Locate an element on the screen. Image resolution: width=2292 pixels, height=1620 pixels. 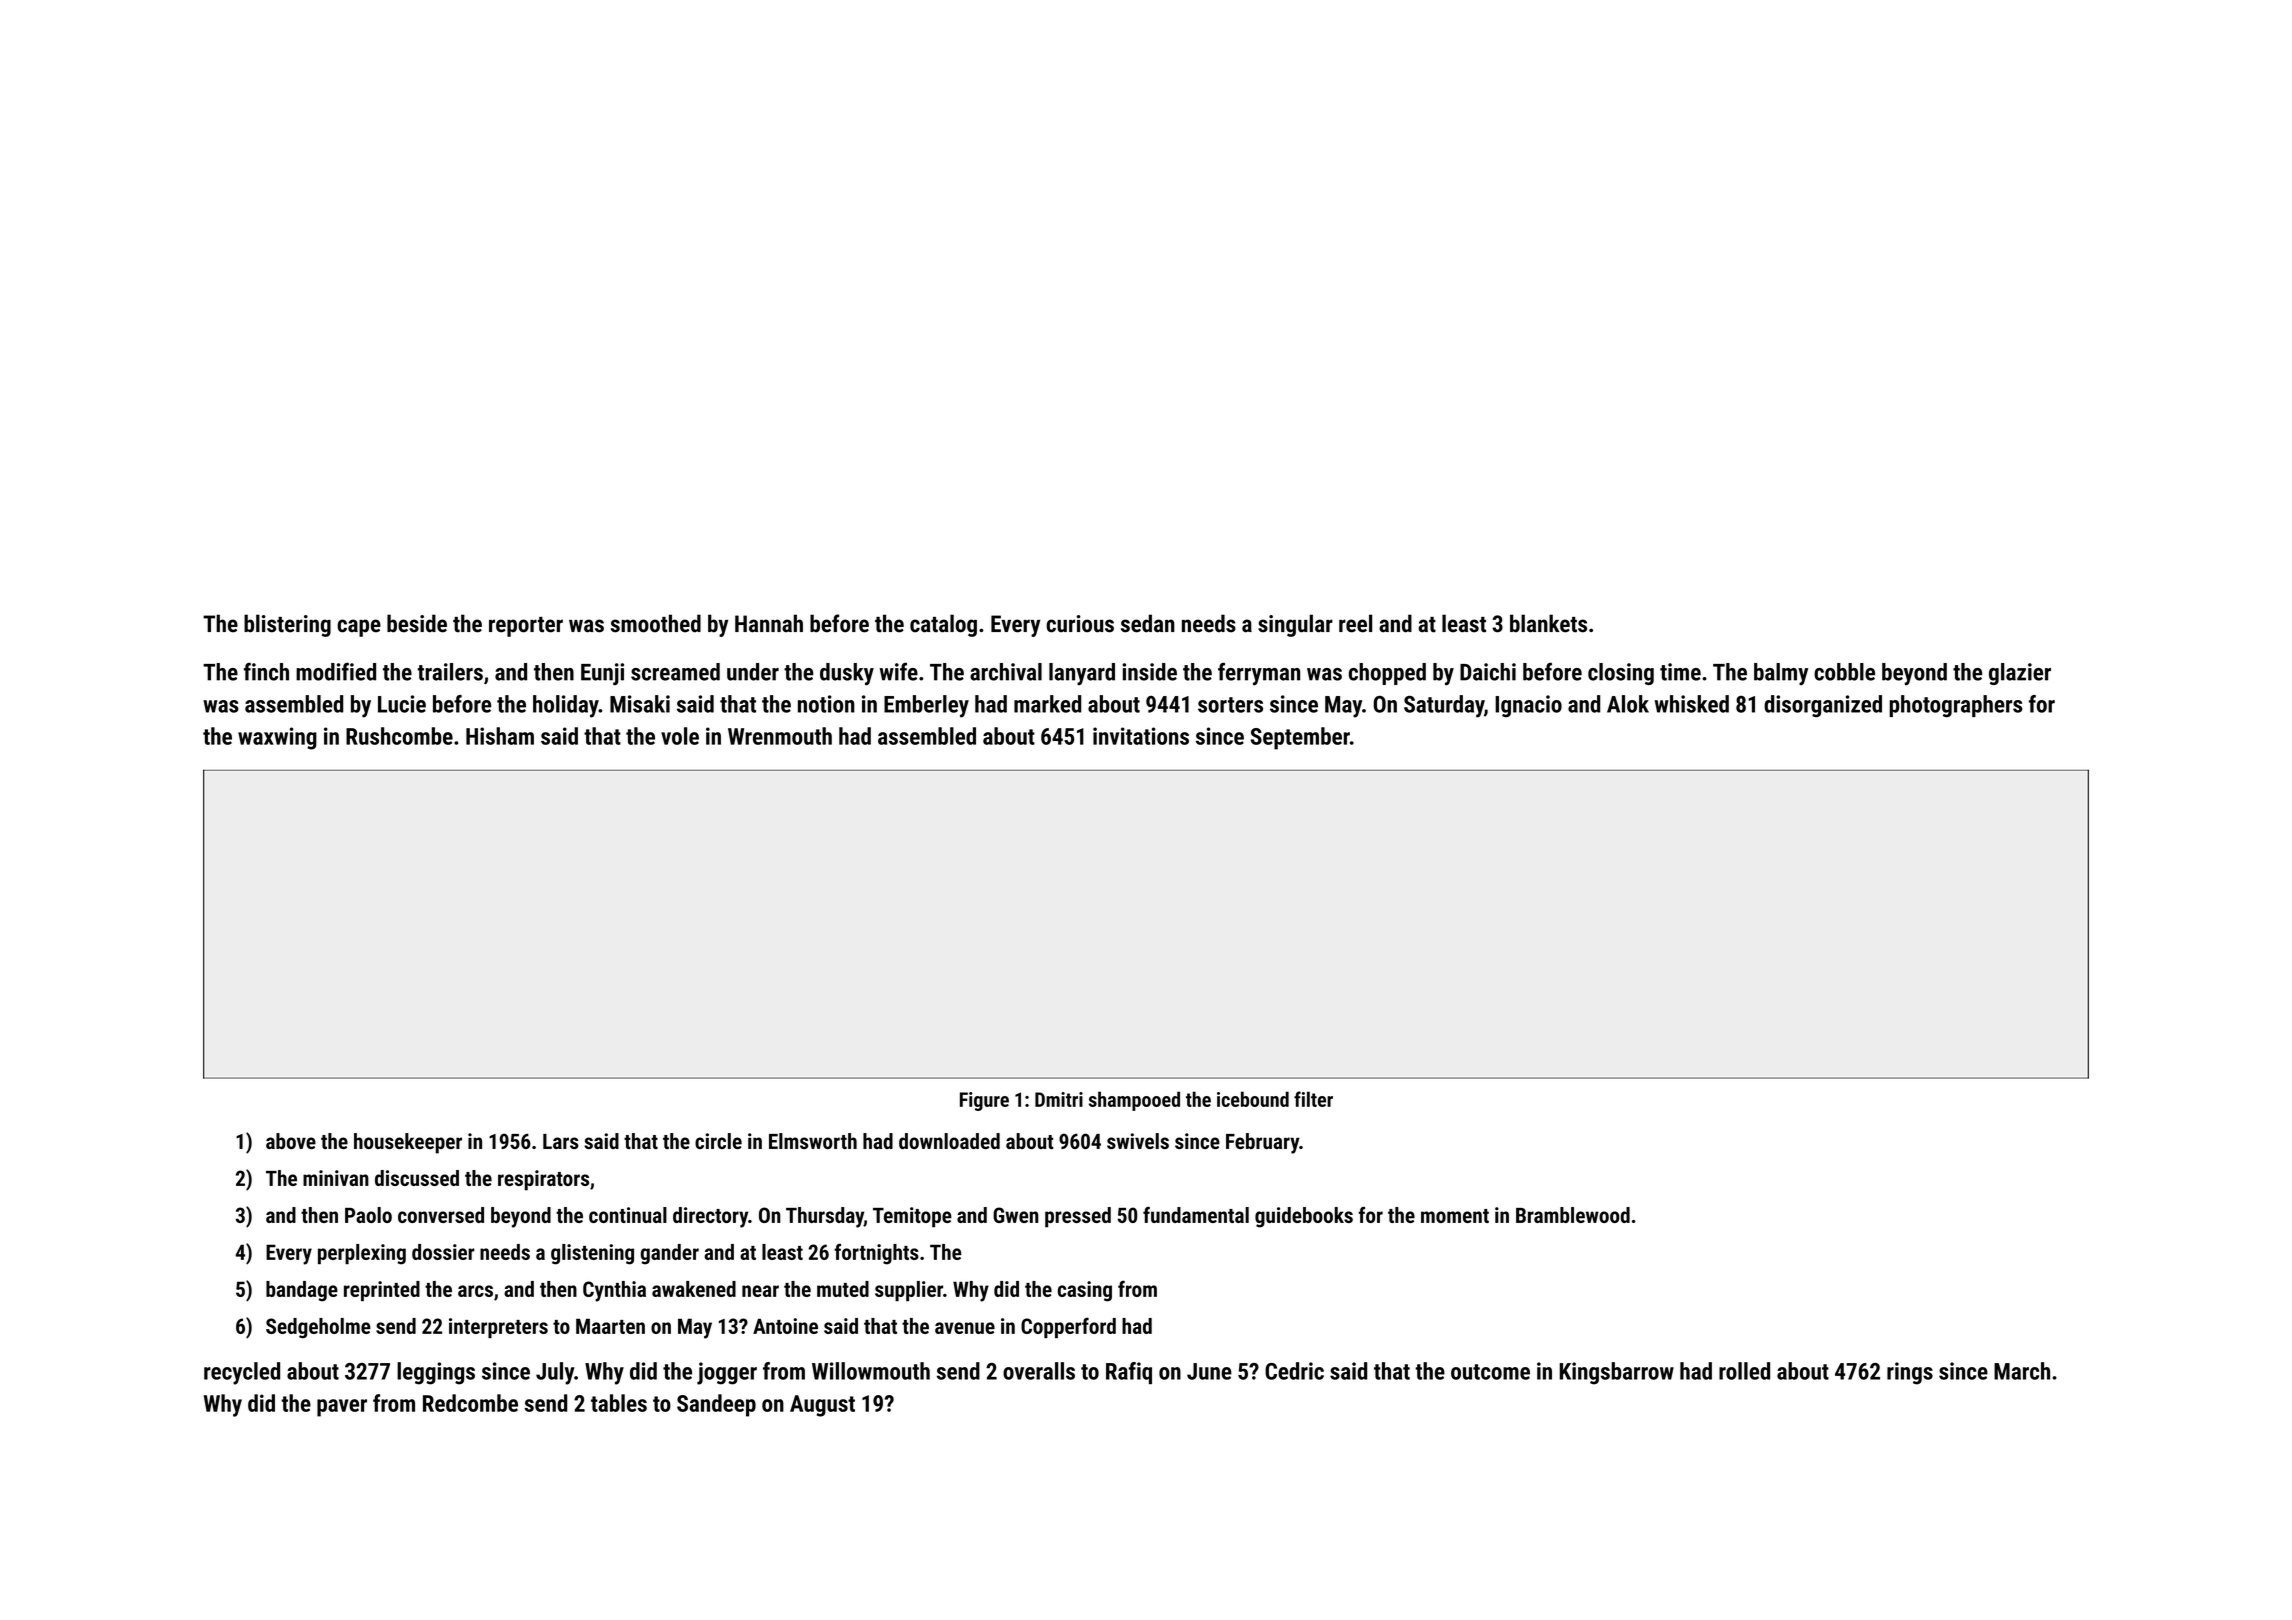
March is located at coordinates (2022, 1371).
